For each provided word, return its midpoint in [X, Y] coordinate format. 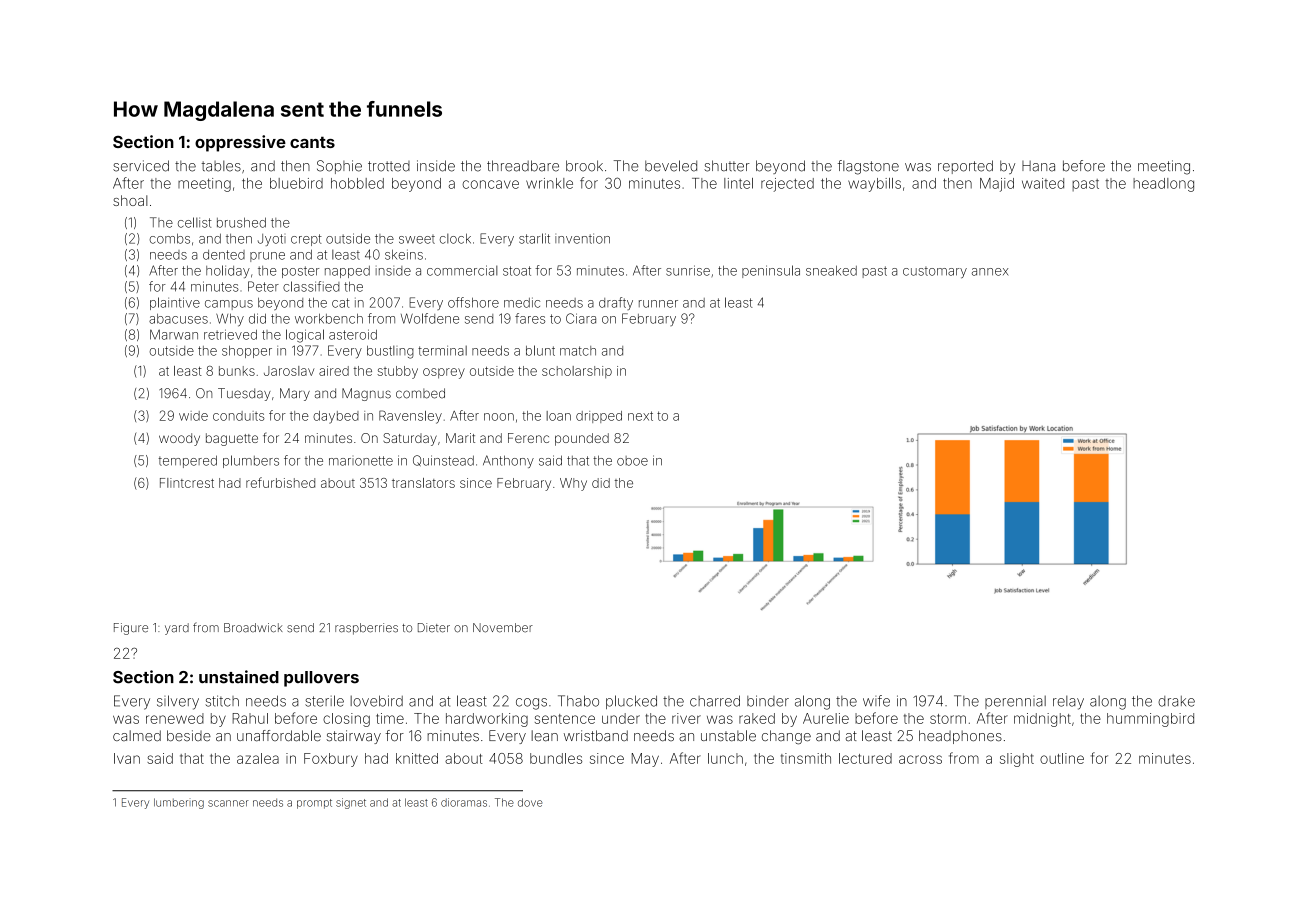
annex [990, 272]
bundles [556, 758]
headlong [1163, 185]
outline [1062, 758]
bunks [237, 371]
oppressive [240, 143]
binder [768, 701]
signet [351, 803]
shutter [727, 166]
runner [658, 304]
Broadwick [253, 628]
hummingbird [1150, 720]
